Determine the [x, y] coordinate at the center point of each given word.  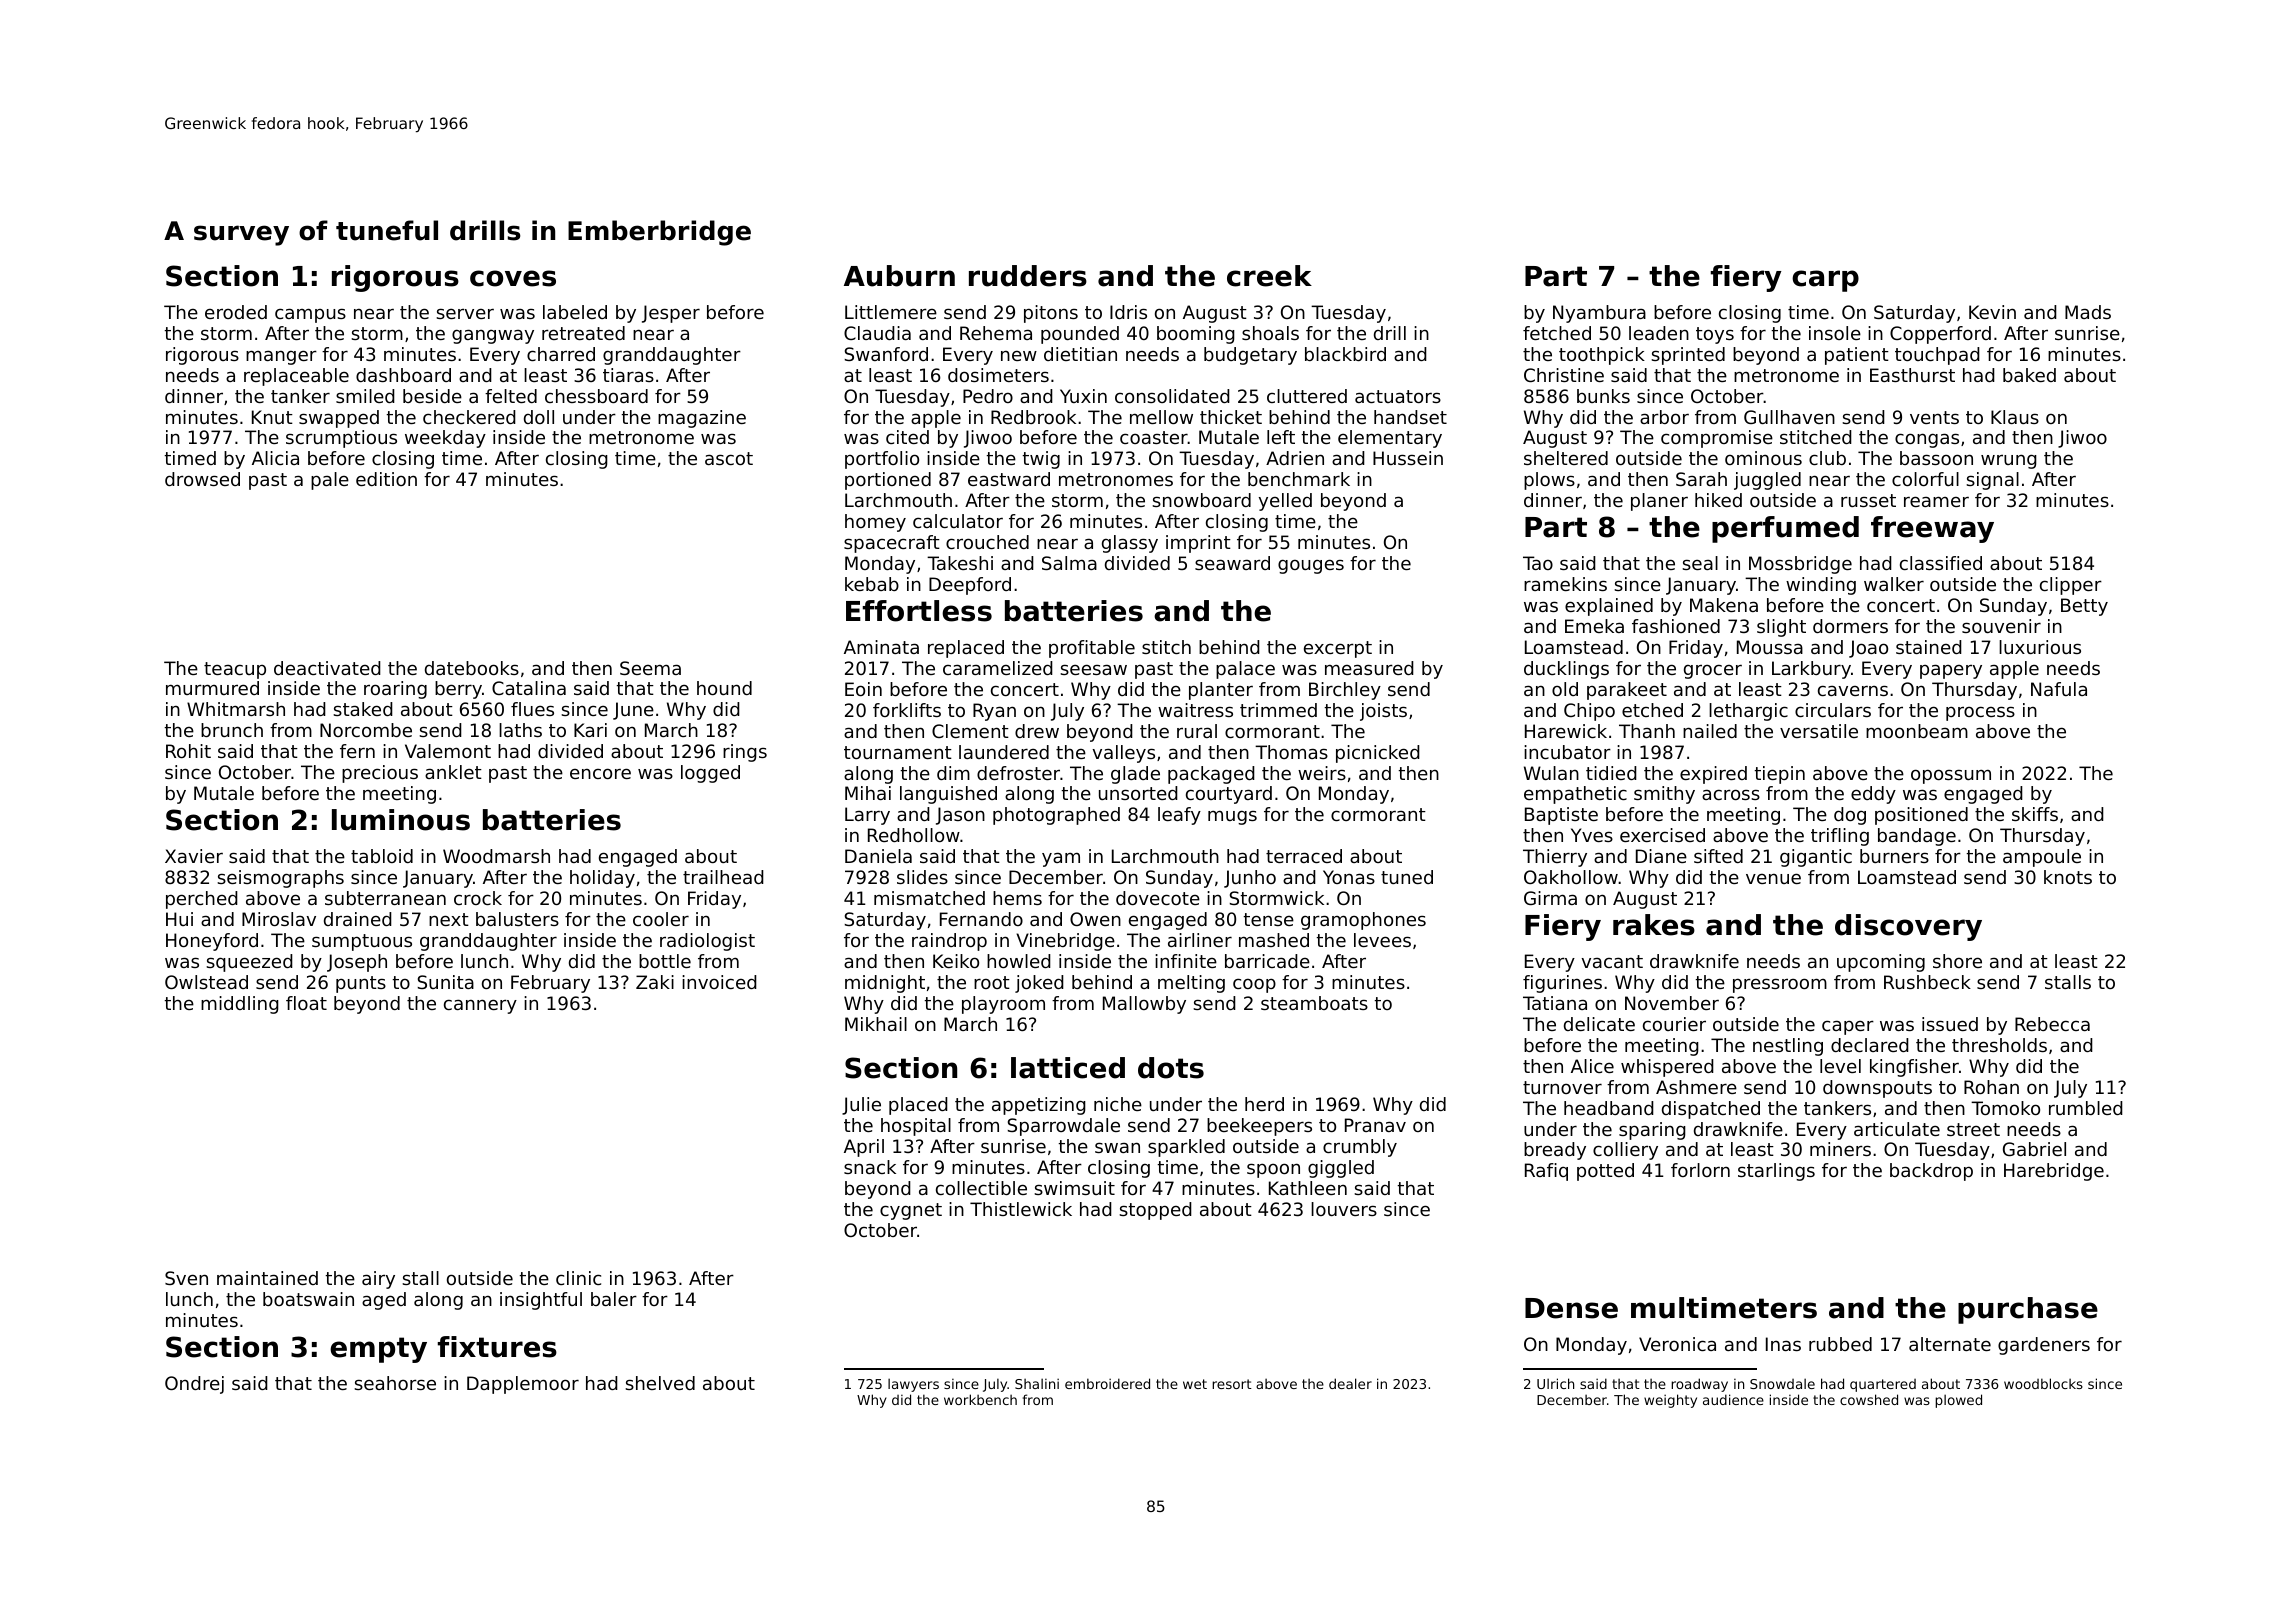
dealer [1350, 1383]
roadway [1699, 1385]
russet [1868, 500]
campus [310, 315]
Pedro [988, 396]
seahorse [395, 1383]
